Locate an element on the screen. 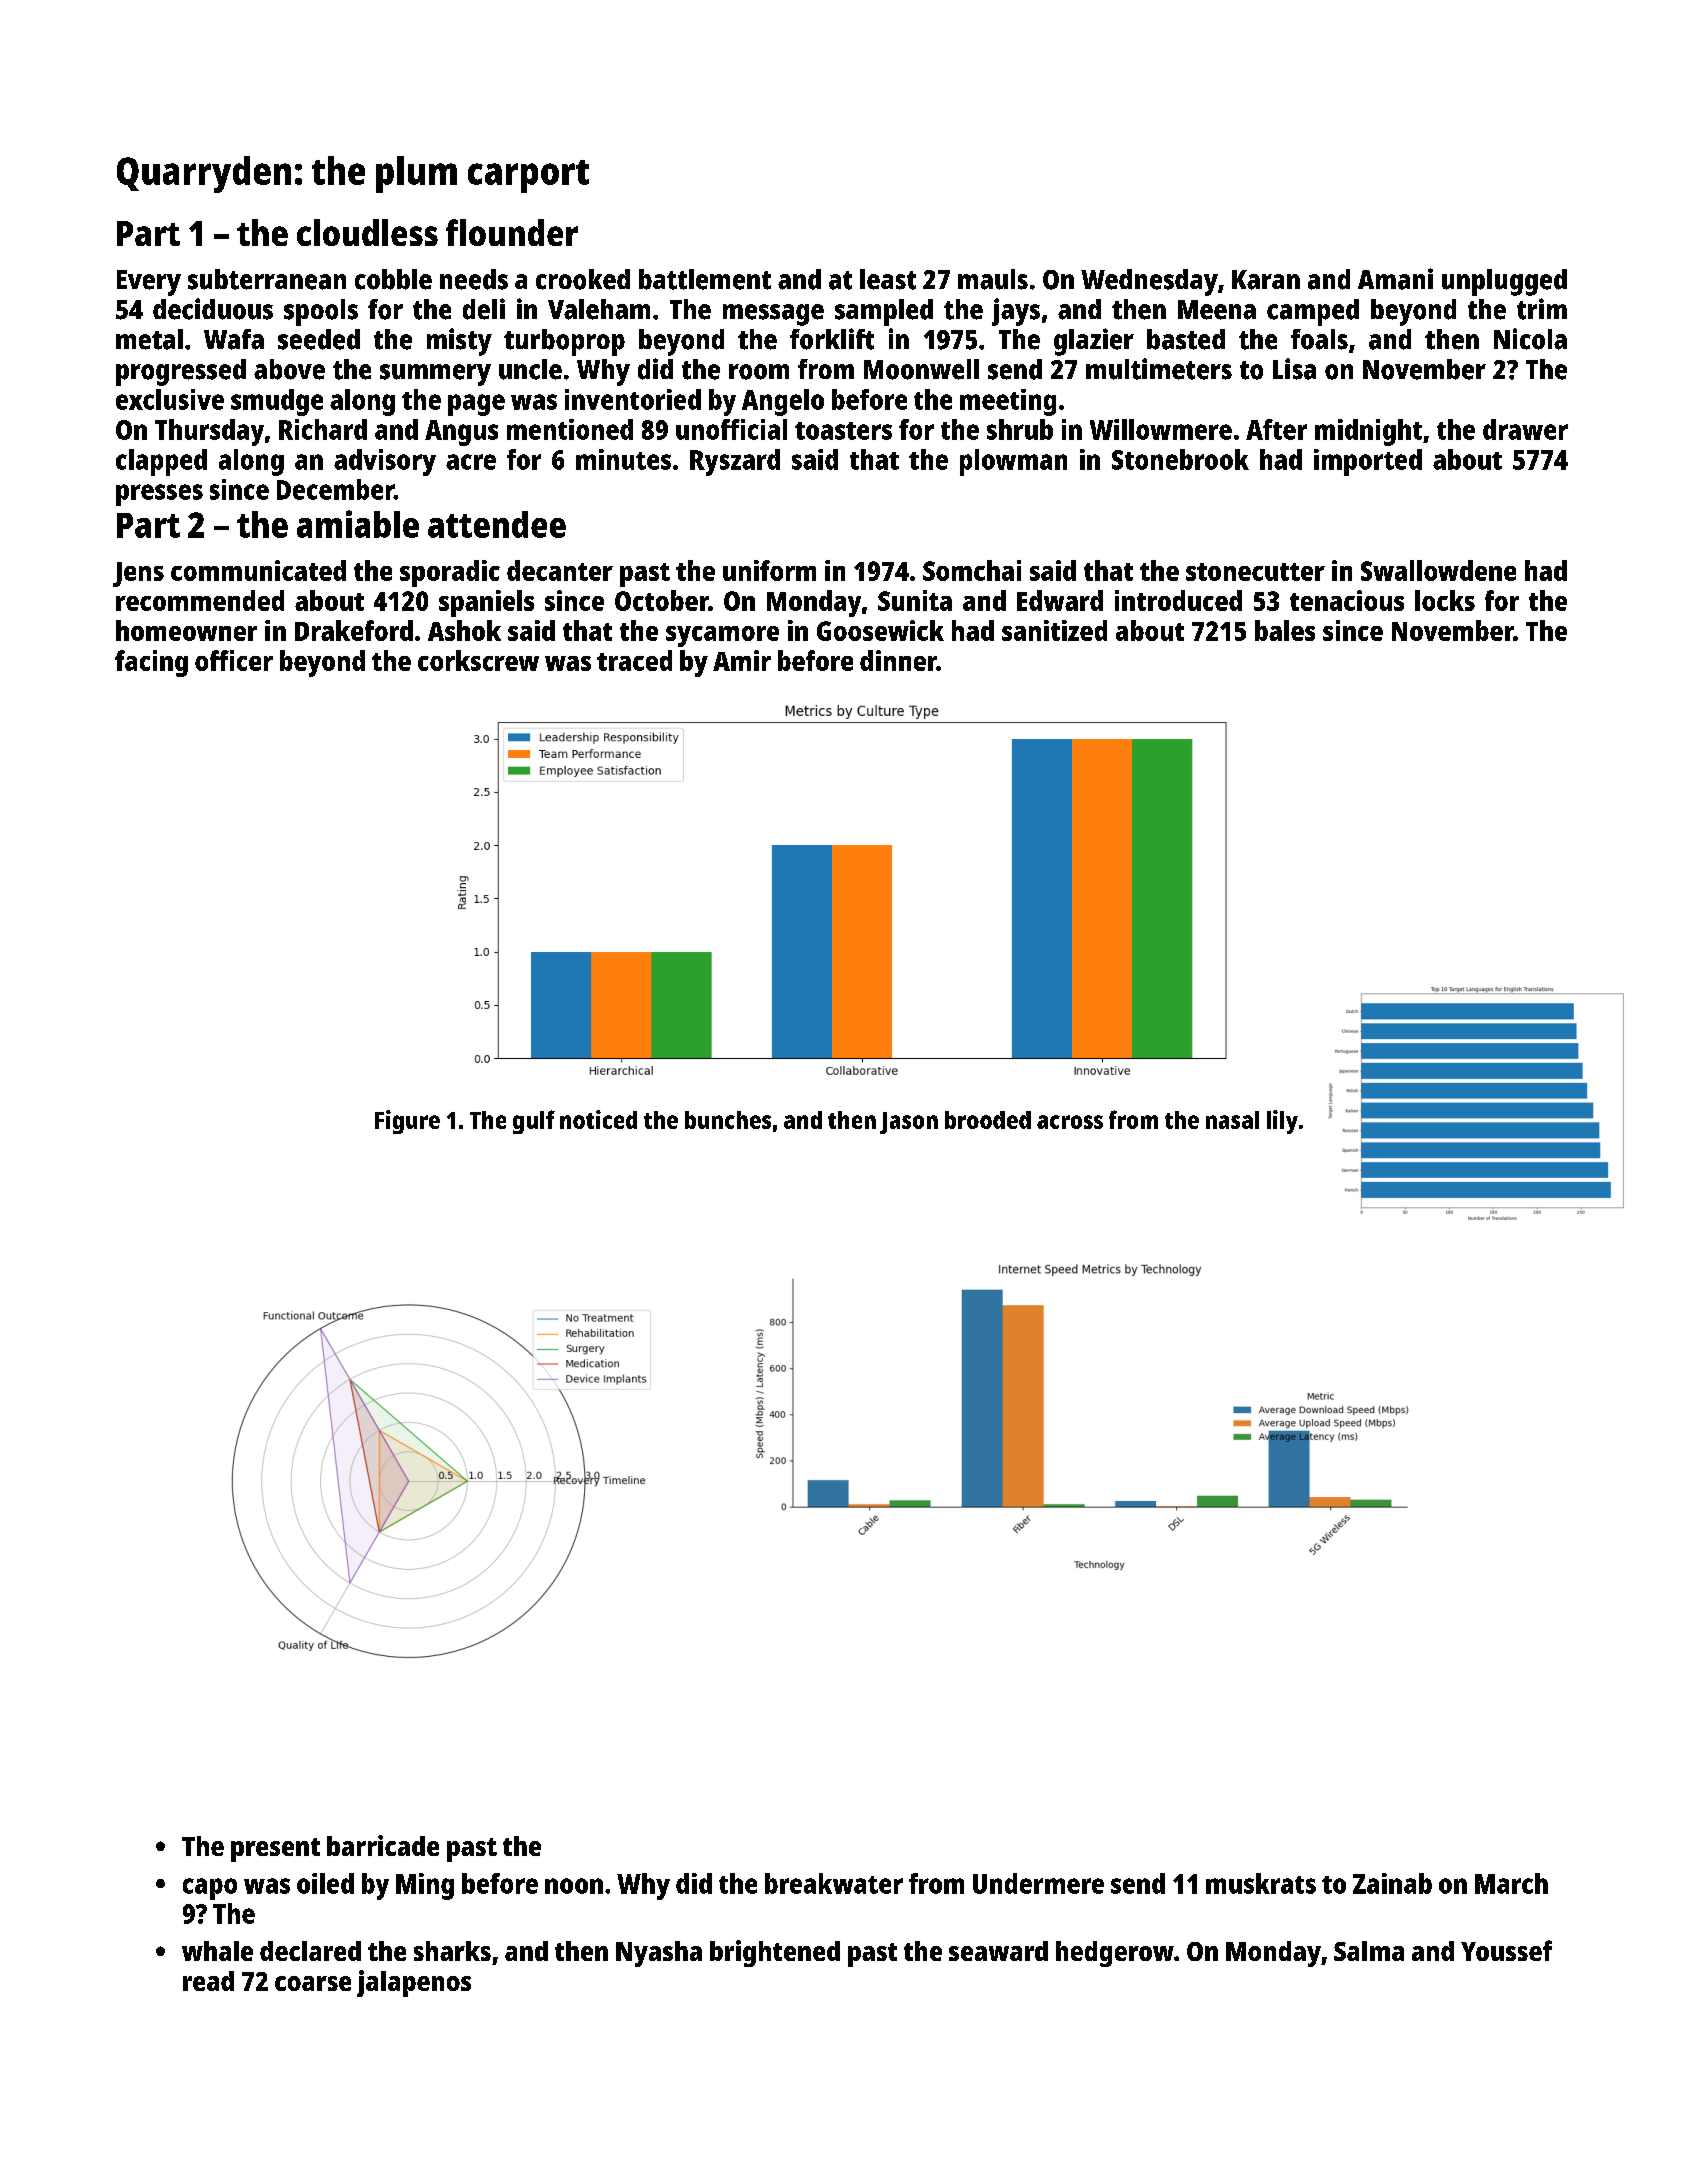  mauls is located at coordinates (993, 279).
